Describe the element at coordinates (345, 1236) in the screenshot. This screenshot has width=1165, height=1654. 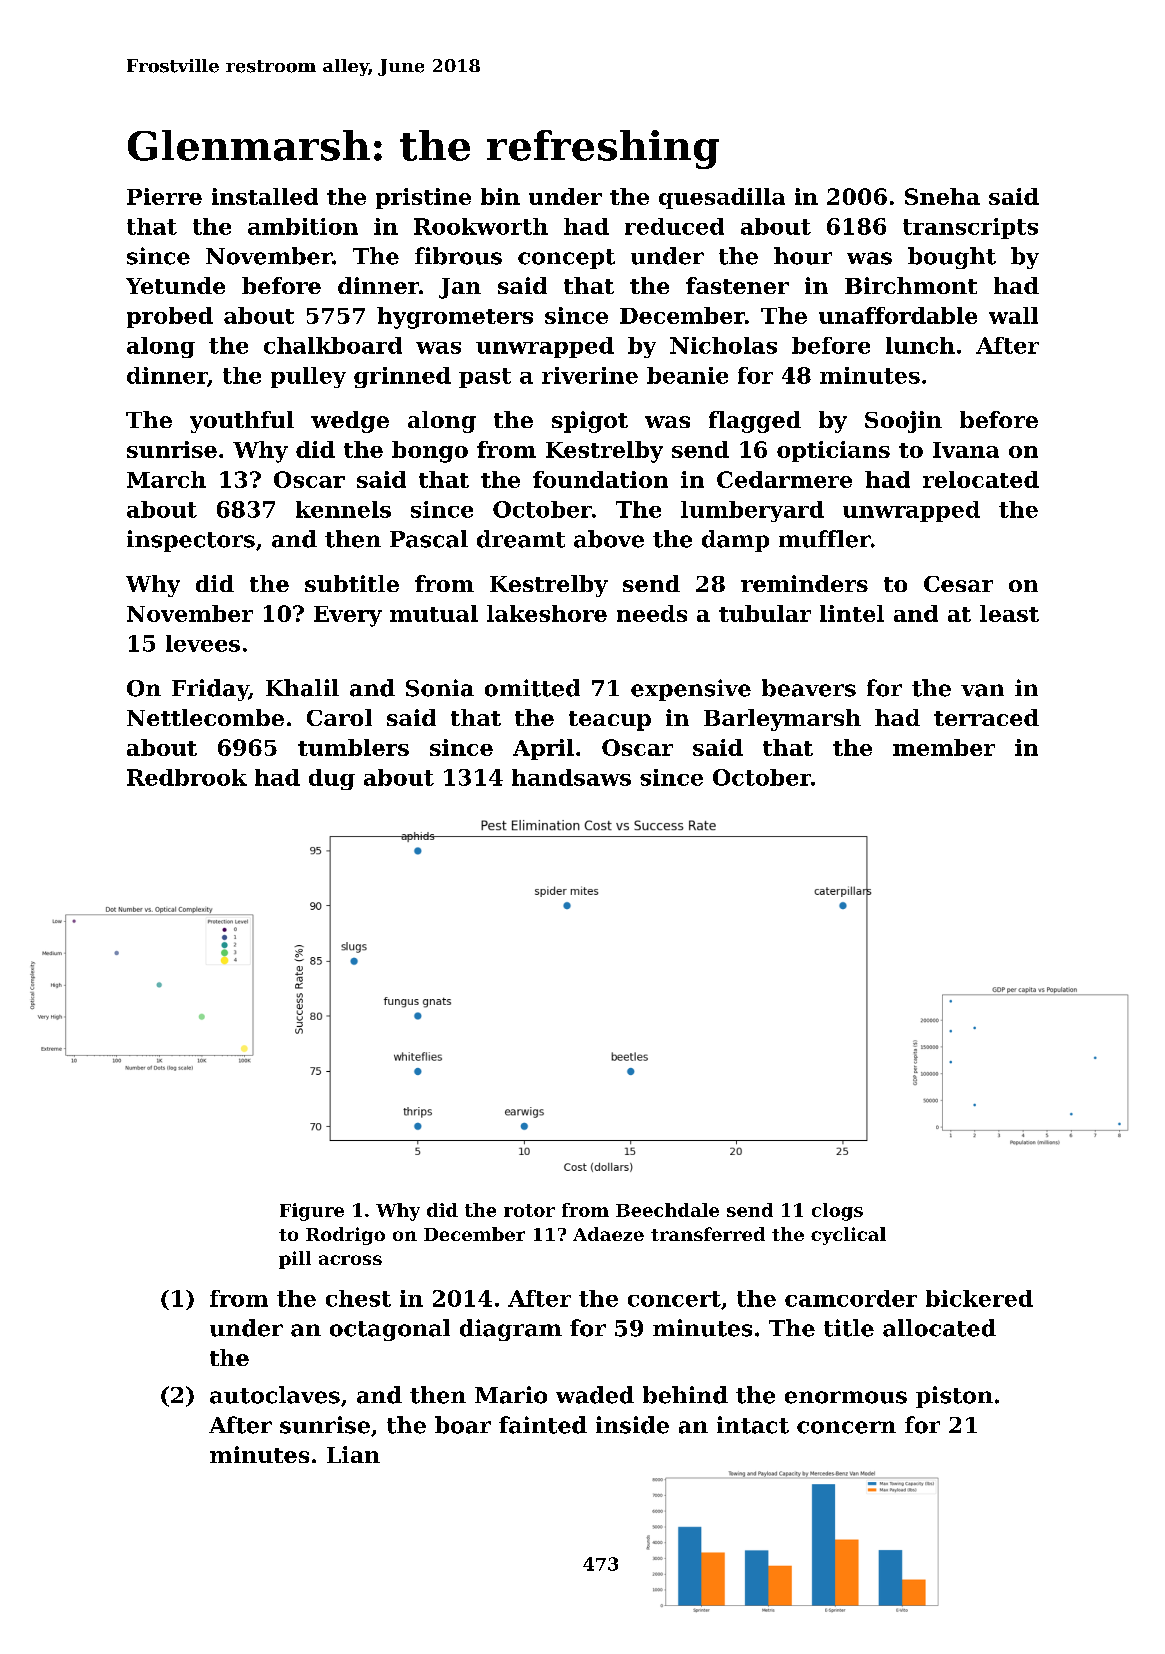
I see `Rodrigo` at that location.
